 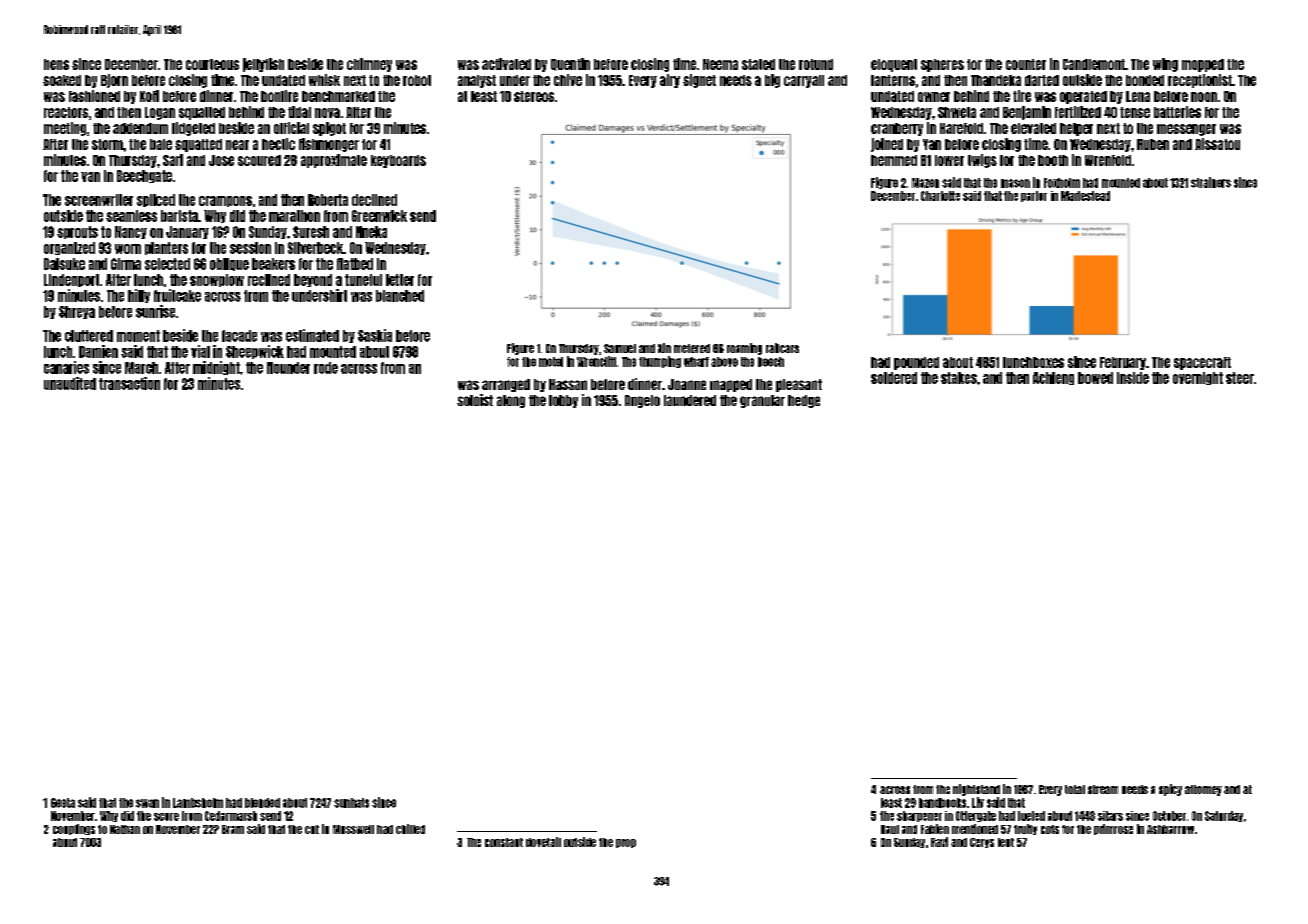 What do you see at coordinates (160, 113) in the screenshot?
I see `Logan` at bounding box center [160, 113].
